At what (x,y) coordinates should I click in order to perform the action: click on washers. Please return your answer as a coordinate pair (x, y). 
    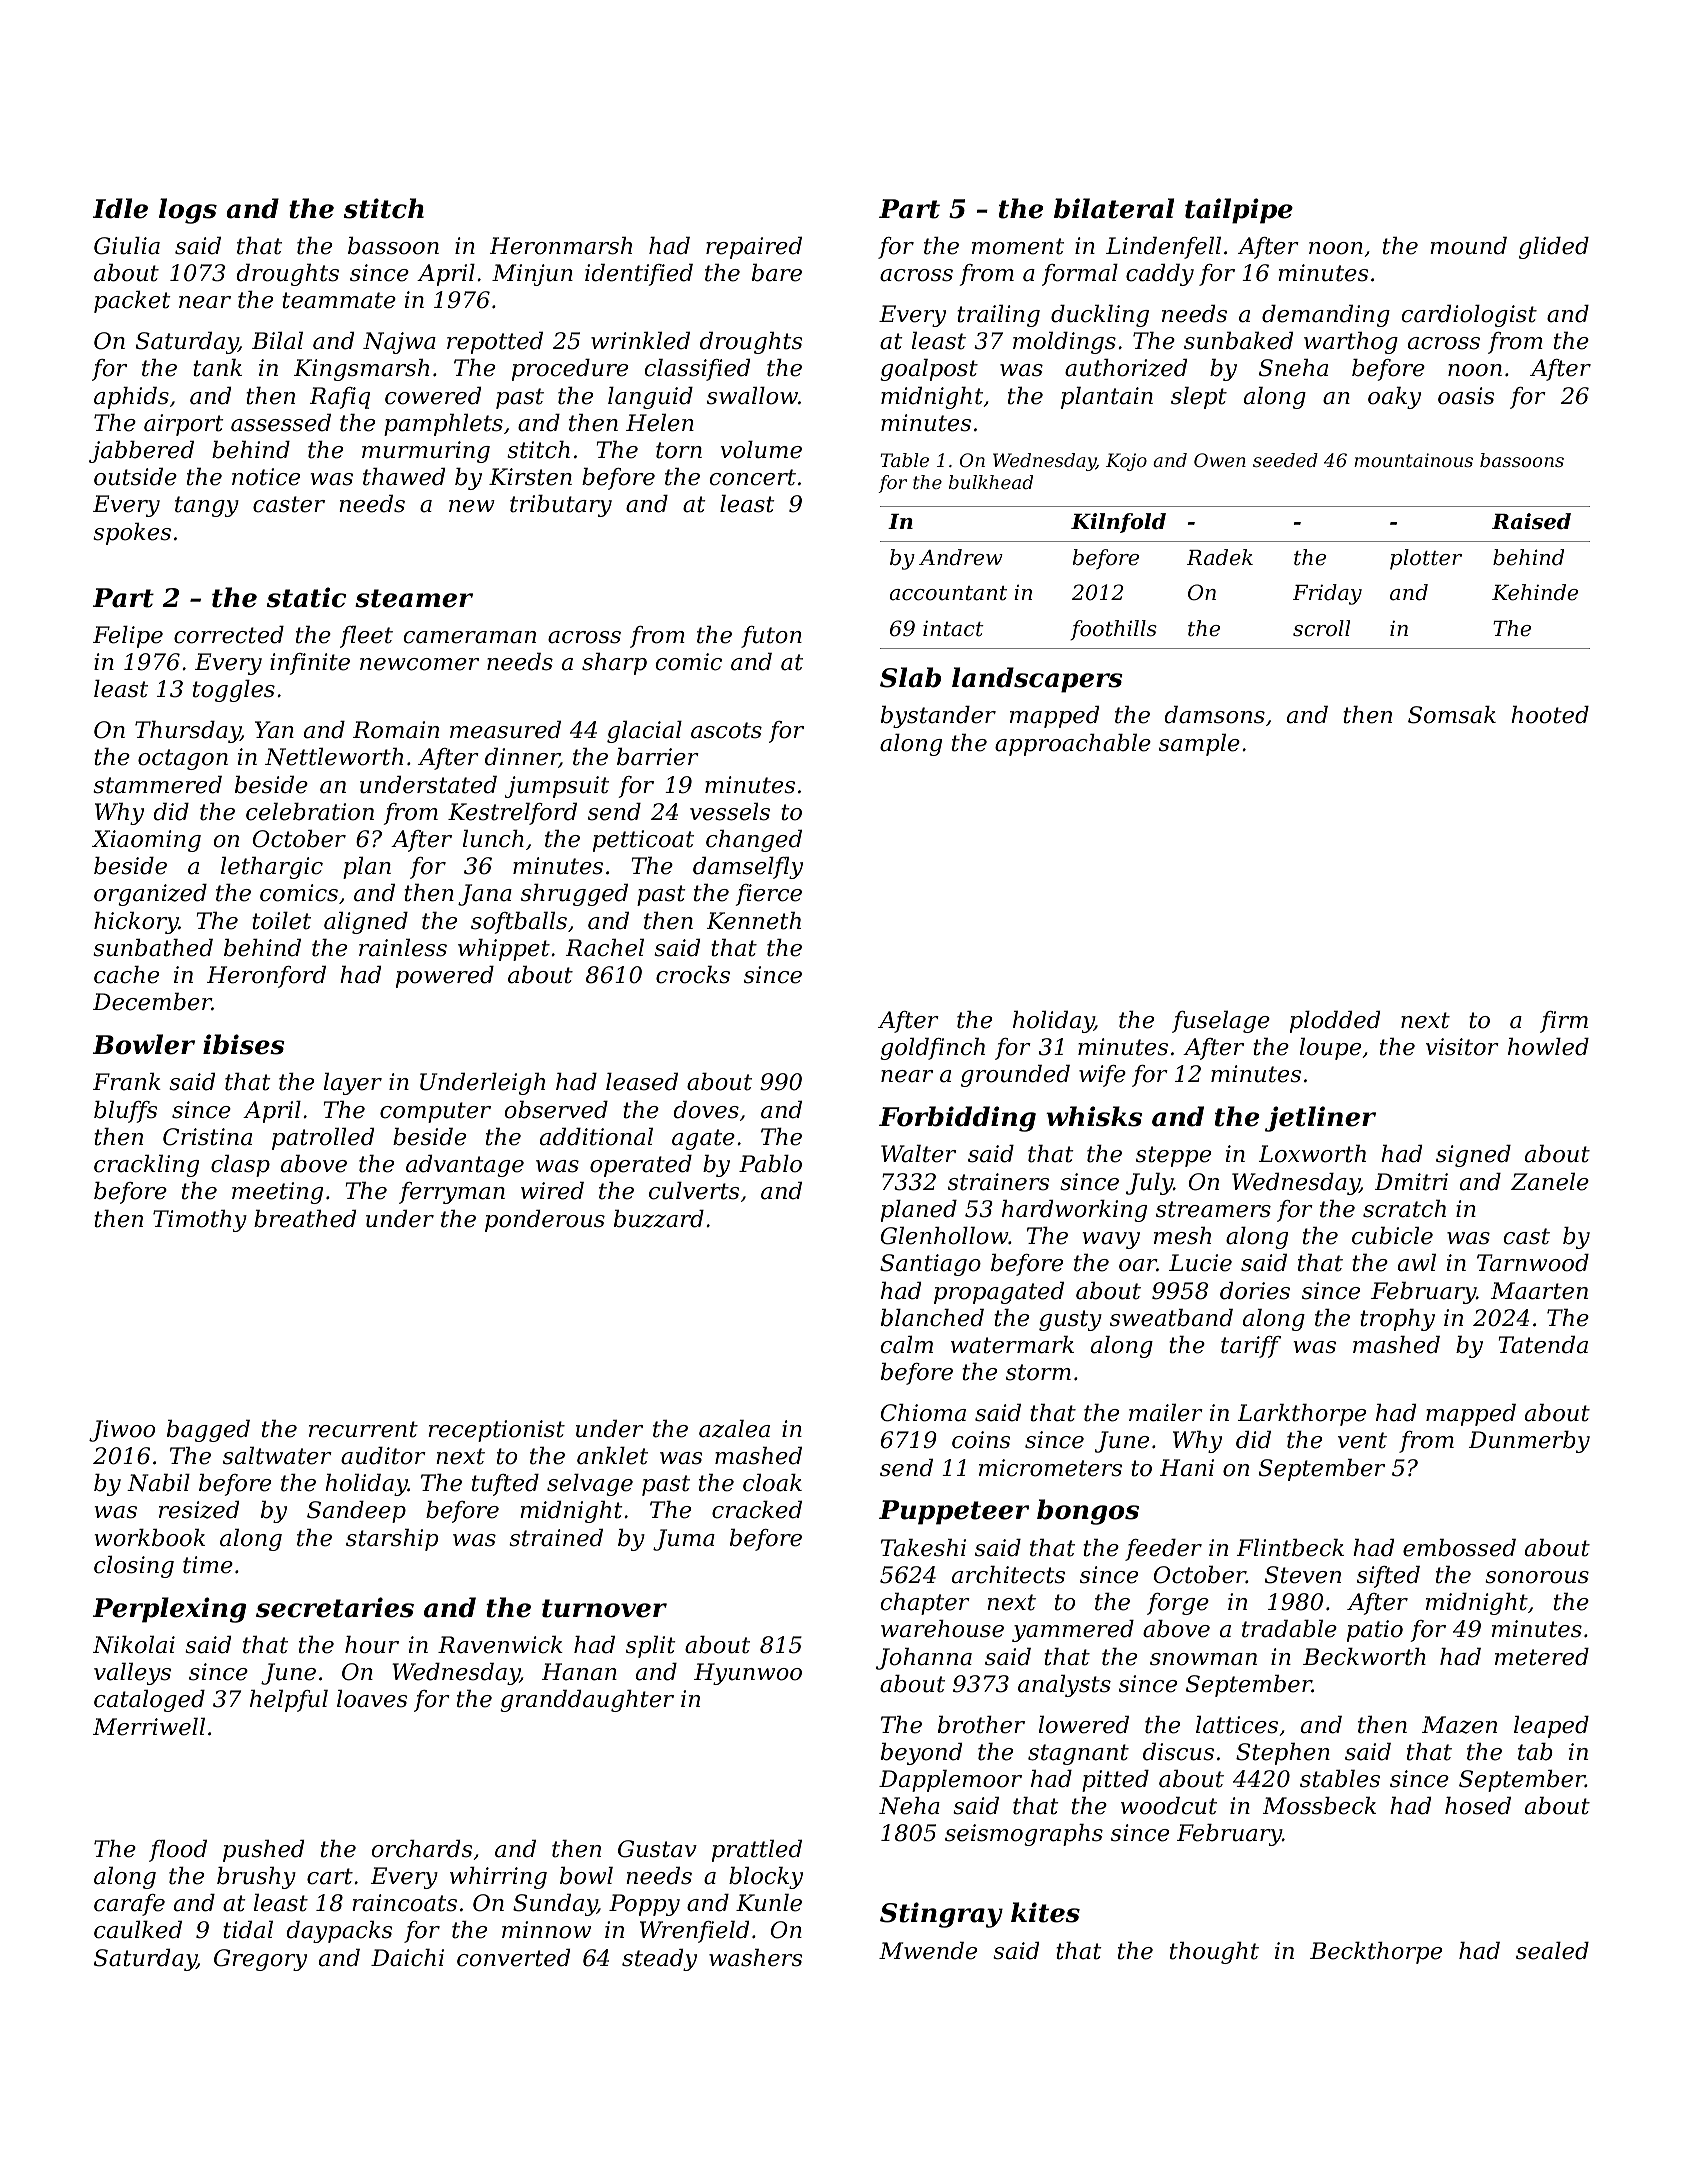
    Looking at the image, I should click on (755, 1958).
